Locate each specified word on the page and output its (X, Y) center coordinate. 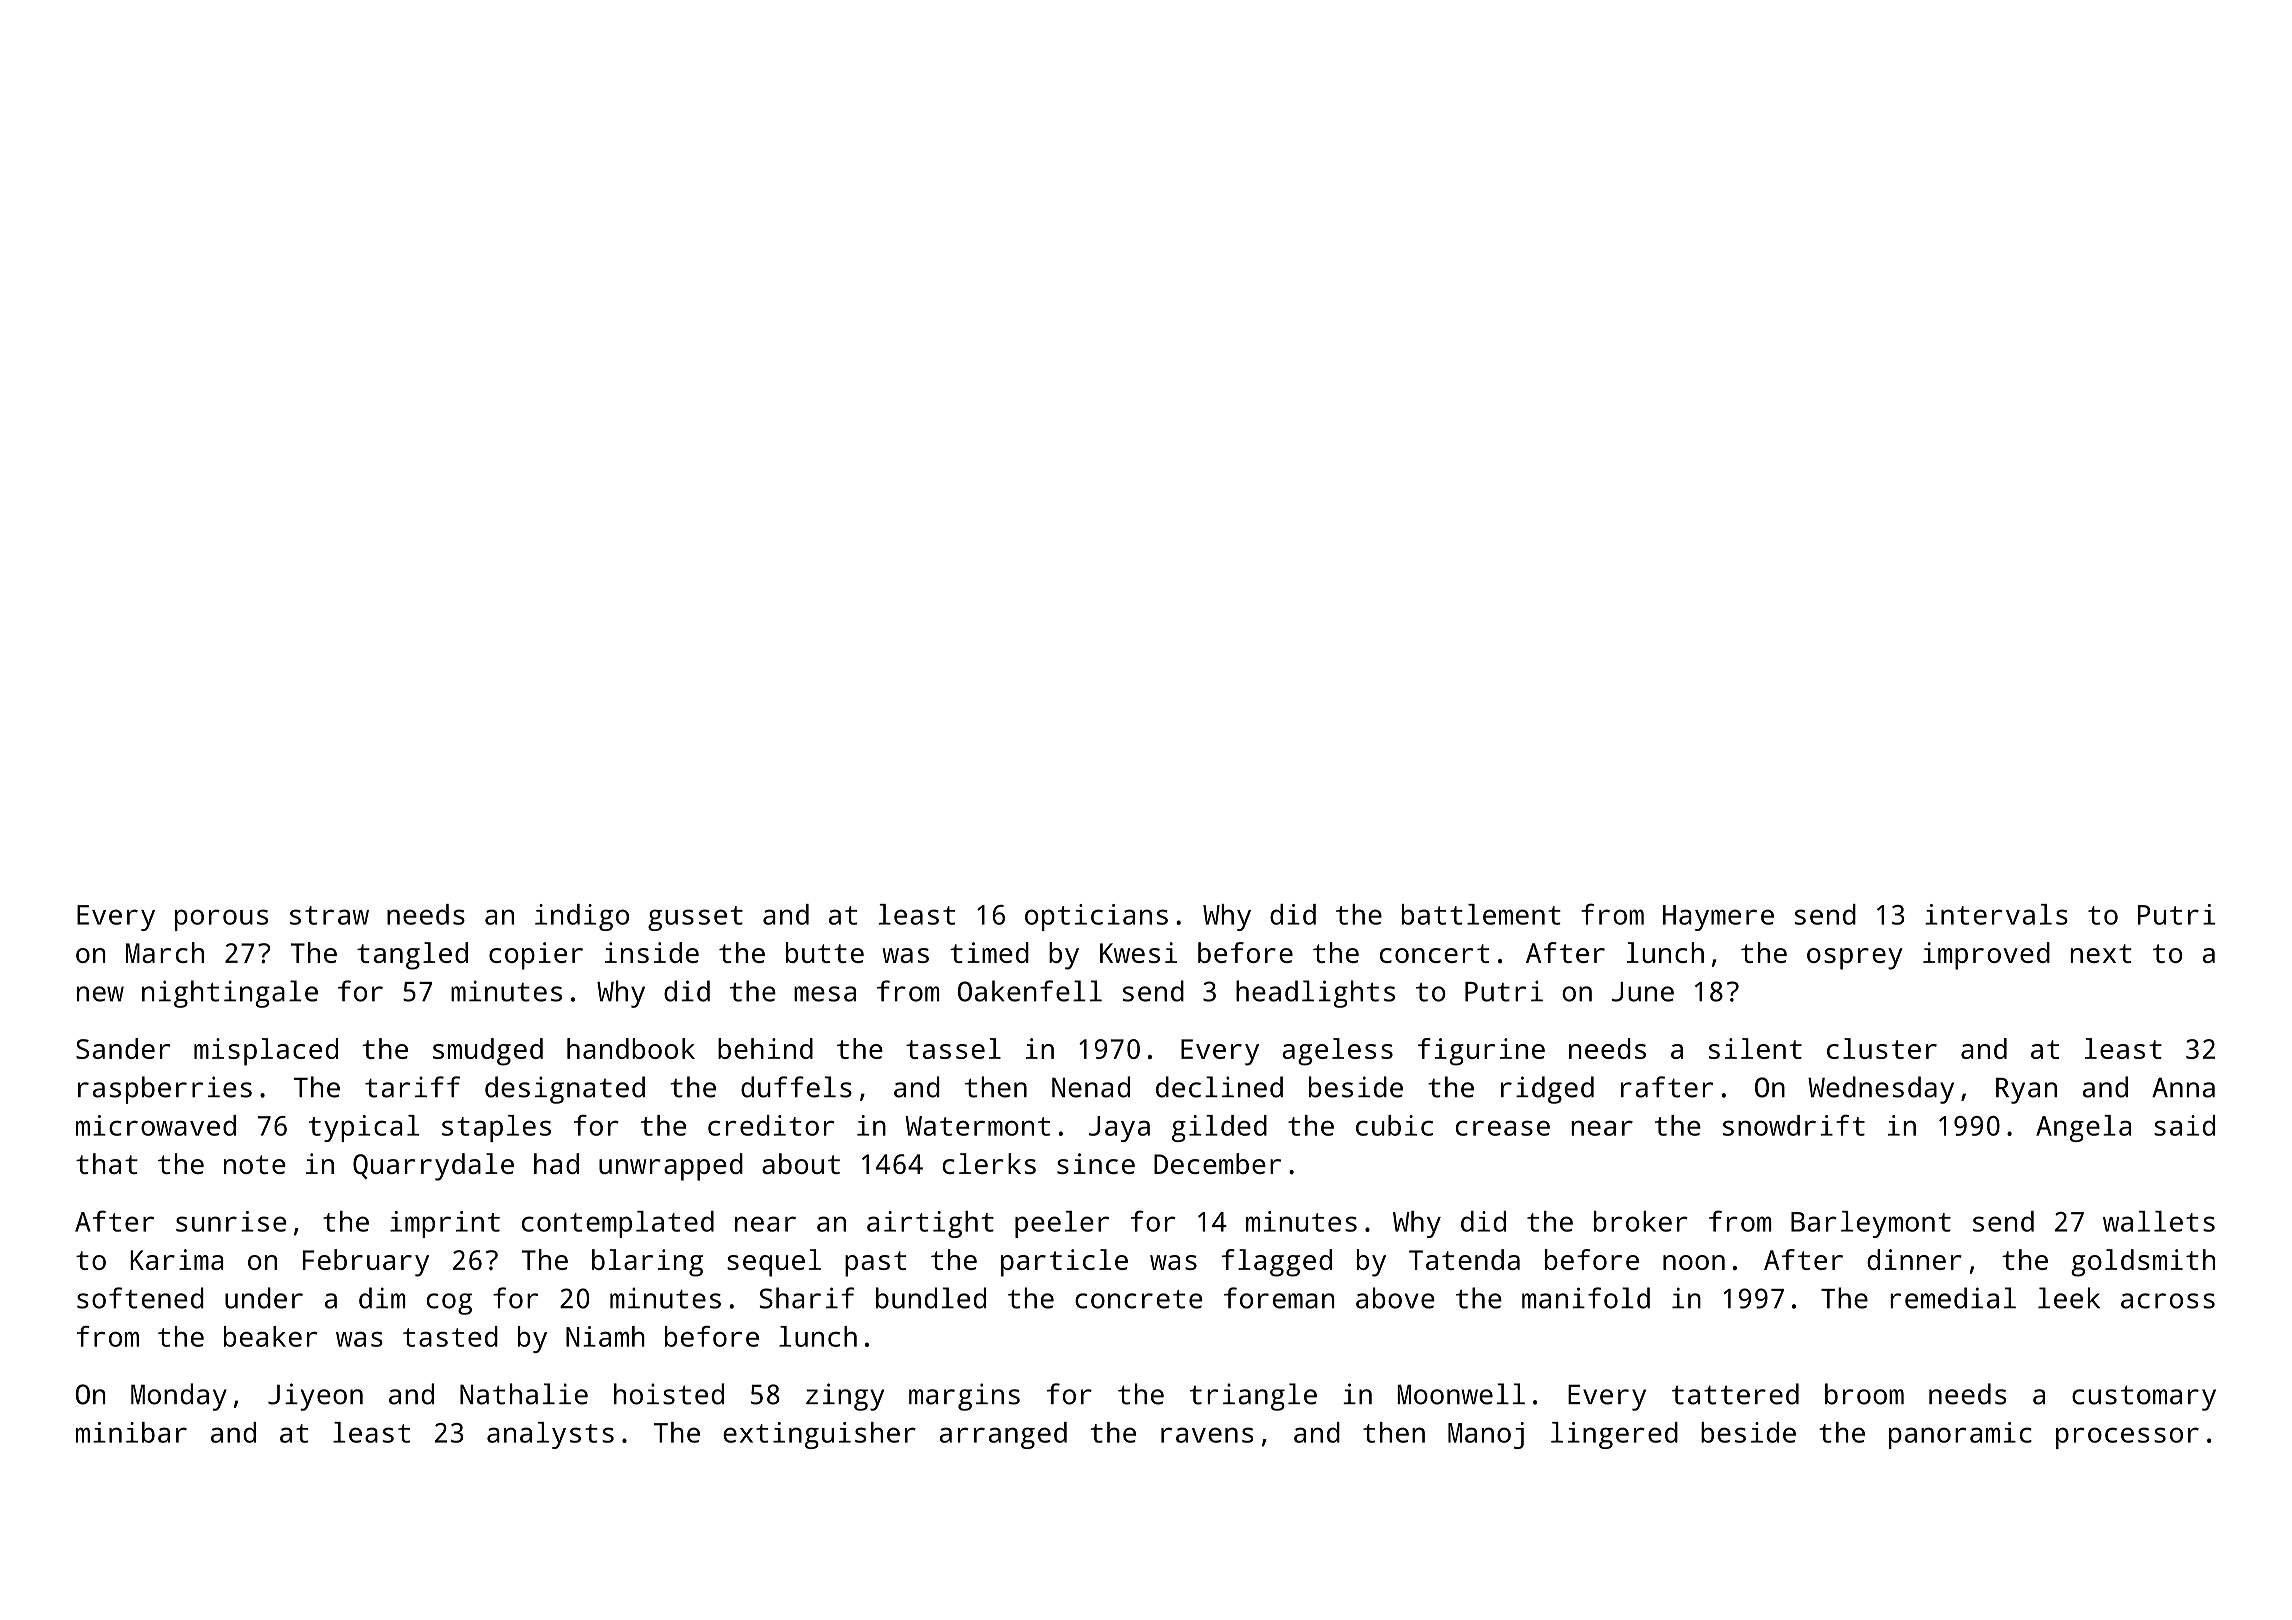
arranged (1003, 1435)
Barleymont (1871, 1224)
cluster (1882, 1048)
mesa (825, 994)
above (1395, 1298)
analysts (550, 1435)
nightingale (230, 994)
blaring (647, 1263)
